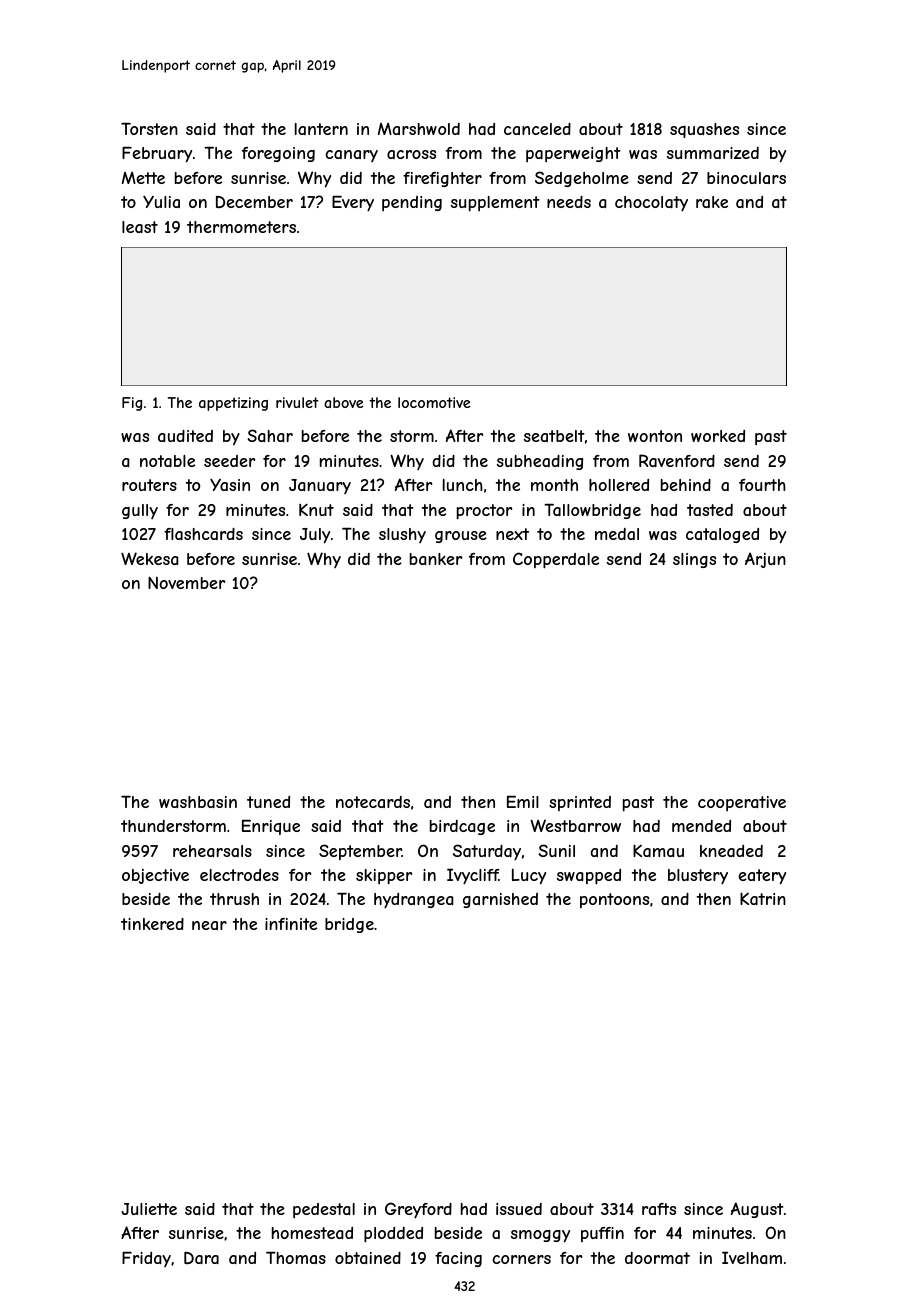 The image size is (908, 1316). I want to click on appetizing, so click(233, 404).
